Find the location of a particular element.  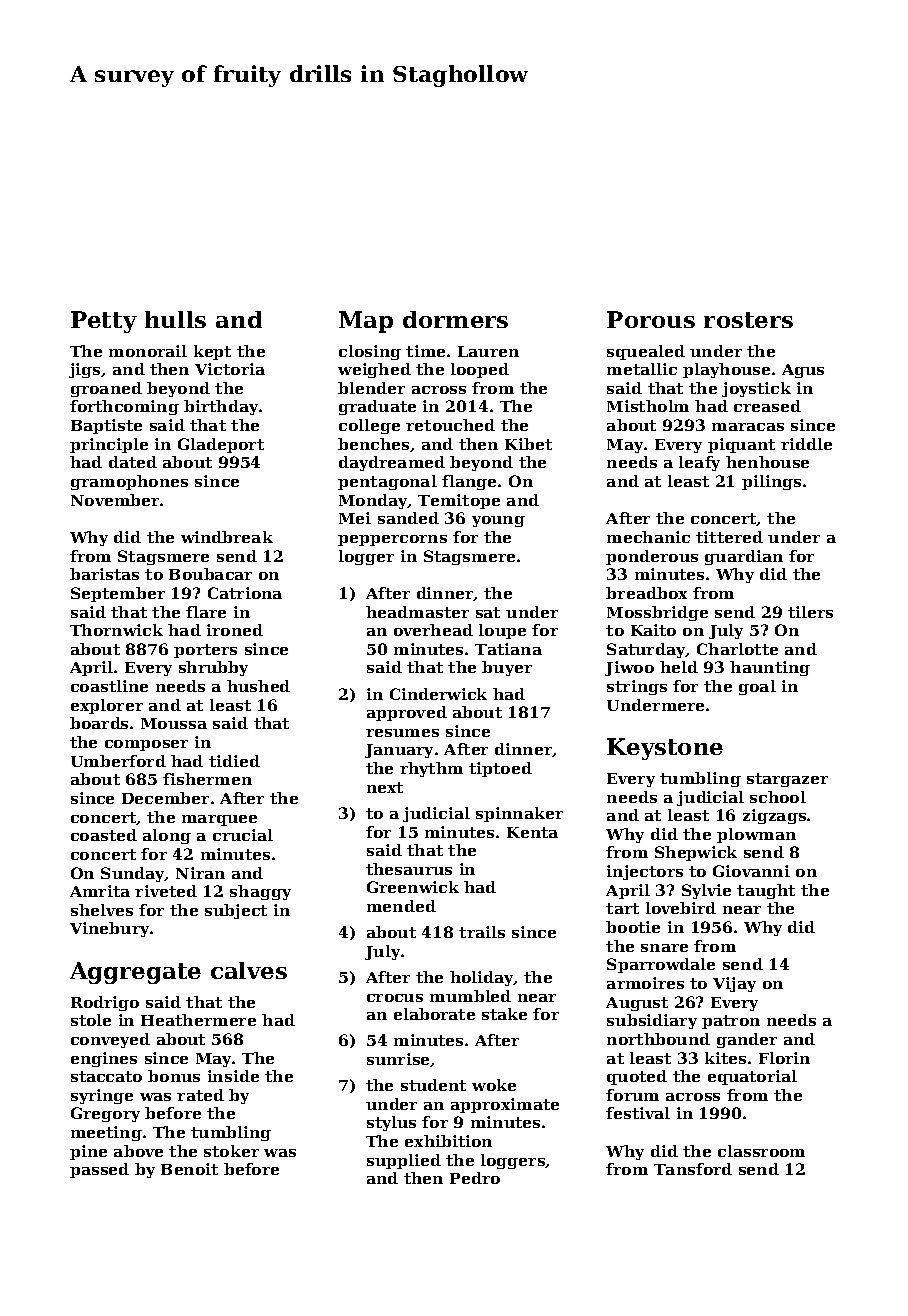

marquee is located at coordinates (219, 820).
